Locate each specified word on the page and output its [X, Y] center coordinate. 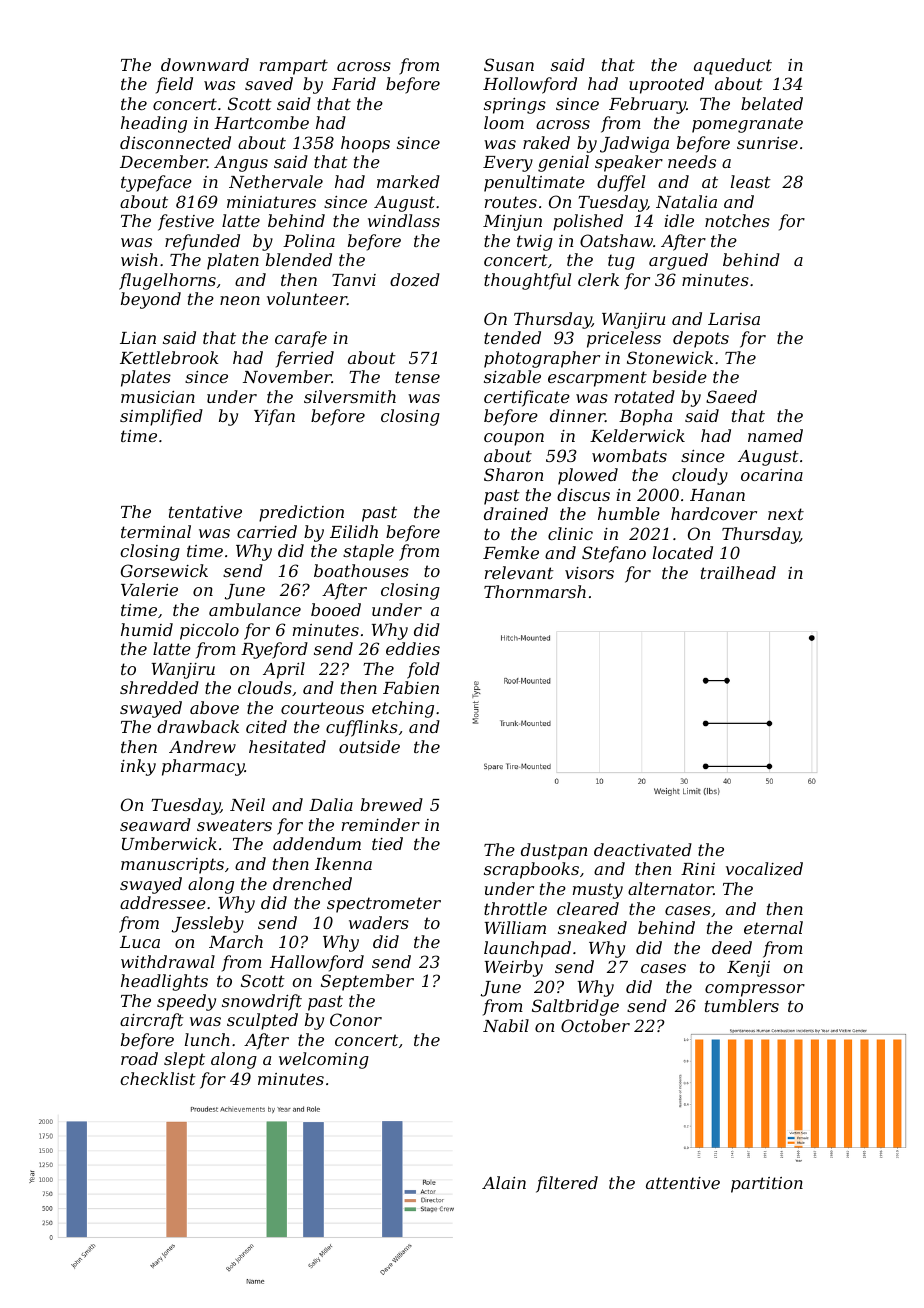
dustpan [554, 851]
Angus [241, 164]
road [139, 1058]
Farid [354, 83]
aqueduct [733, 66]
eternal [773, 927]
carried [267, 531]
